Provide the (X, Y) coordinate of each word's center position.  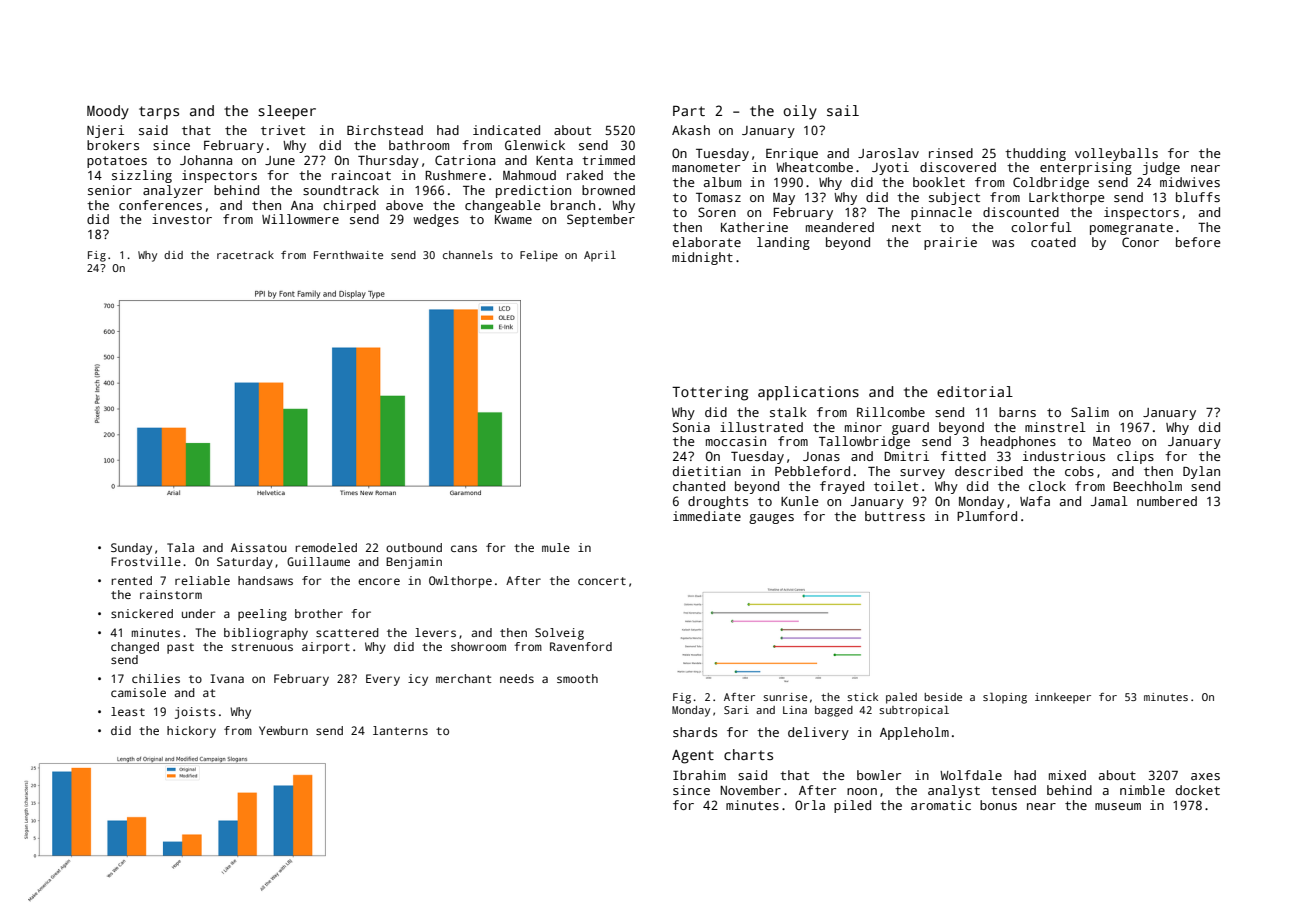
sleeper (287, 112)
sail (843, 110)
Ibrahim (699, 775)
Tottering (710, 393)
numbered (1167, 501)
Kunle (799, 501)
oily (800, 112)
